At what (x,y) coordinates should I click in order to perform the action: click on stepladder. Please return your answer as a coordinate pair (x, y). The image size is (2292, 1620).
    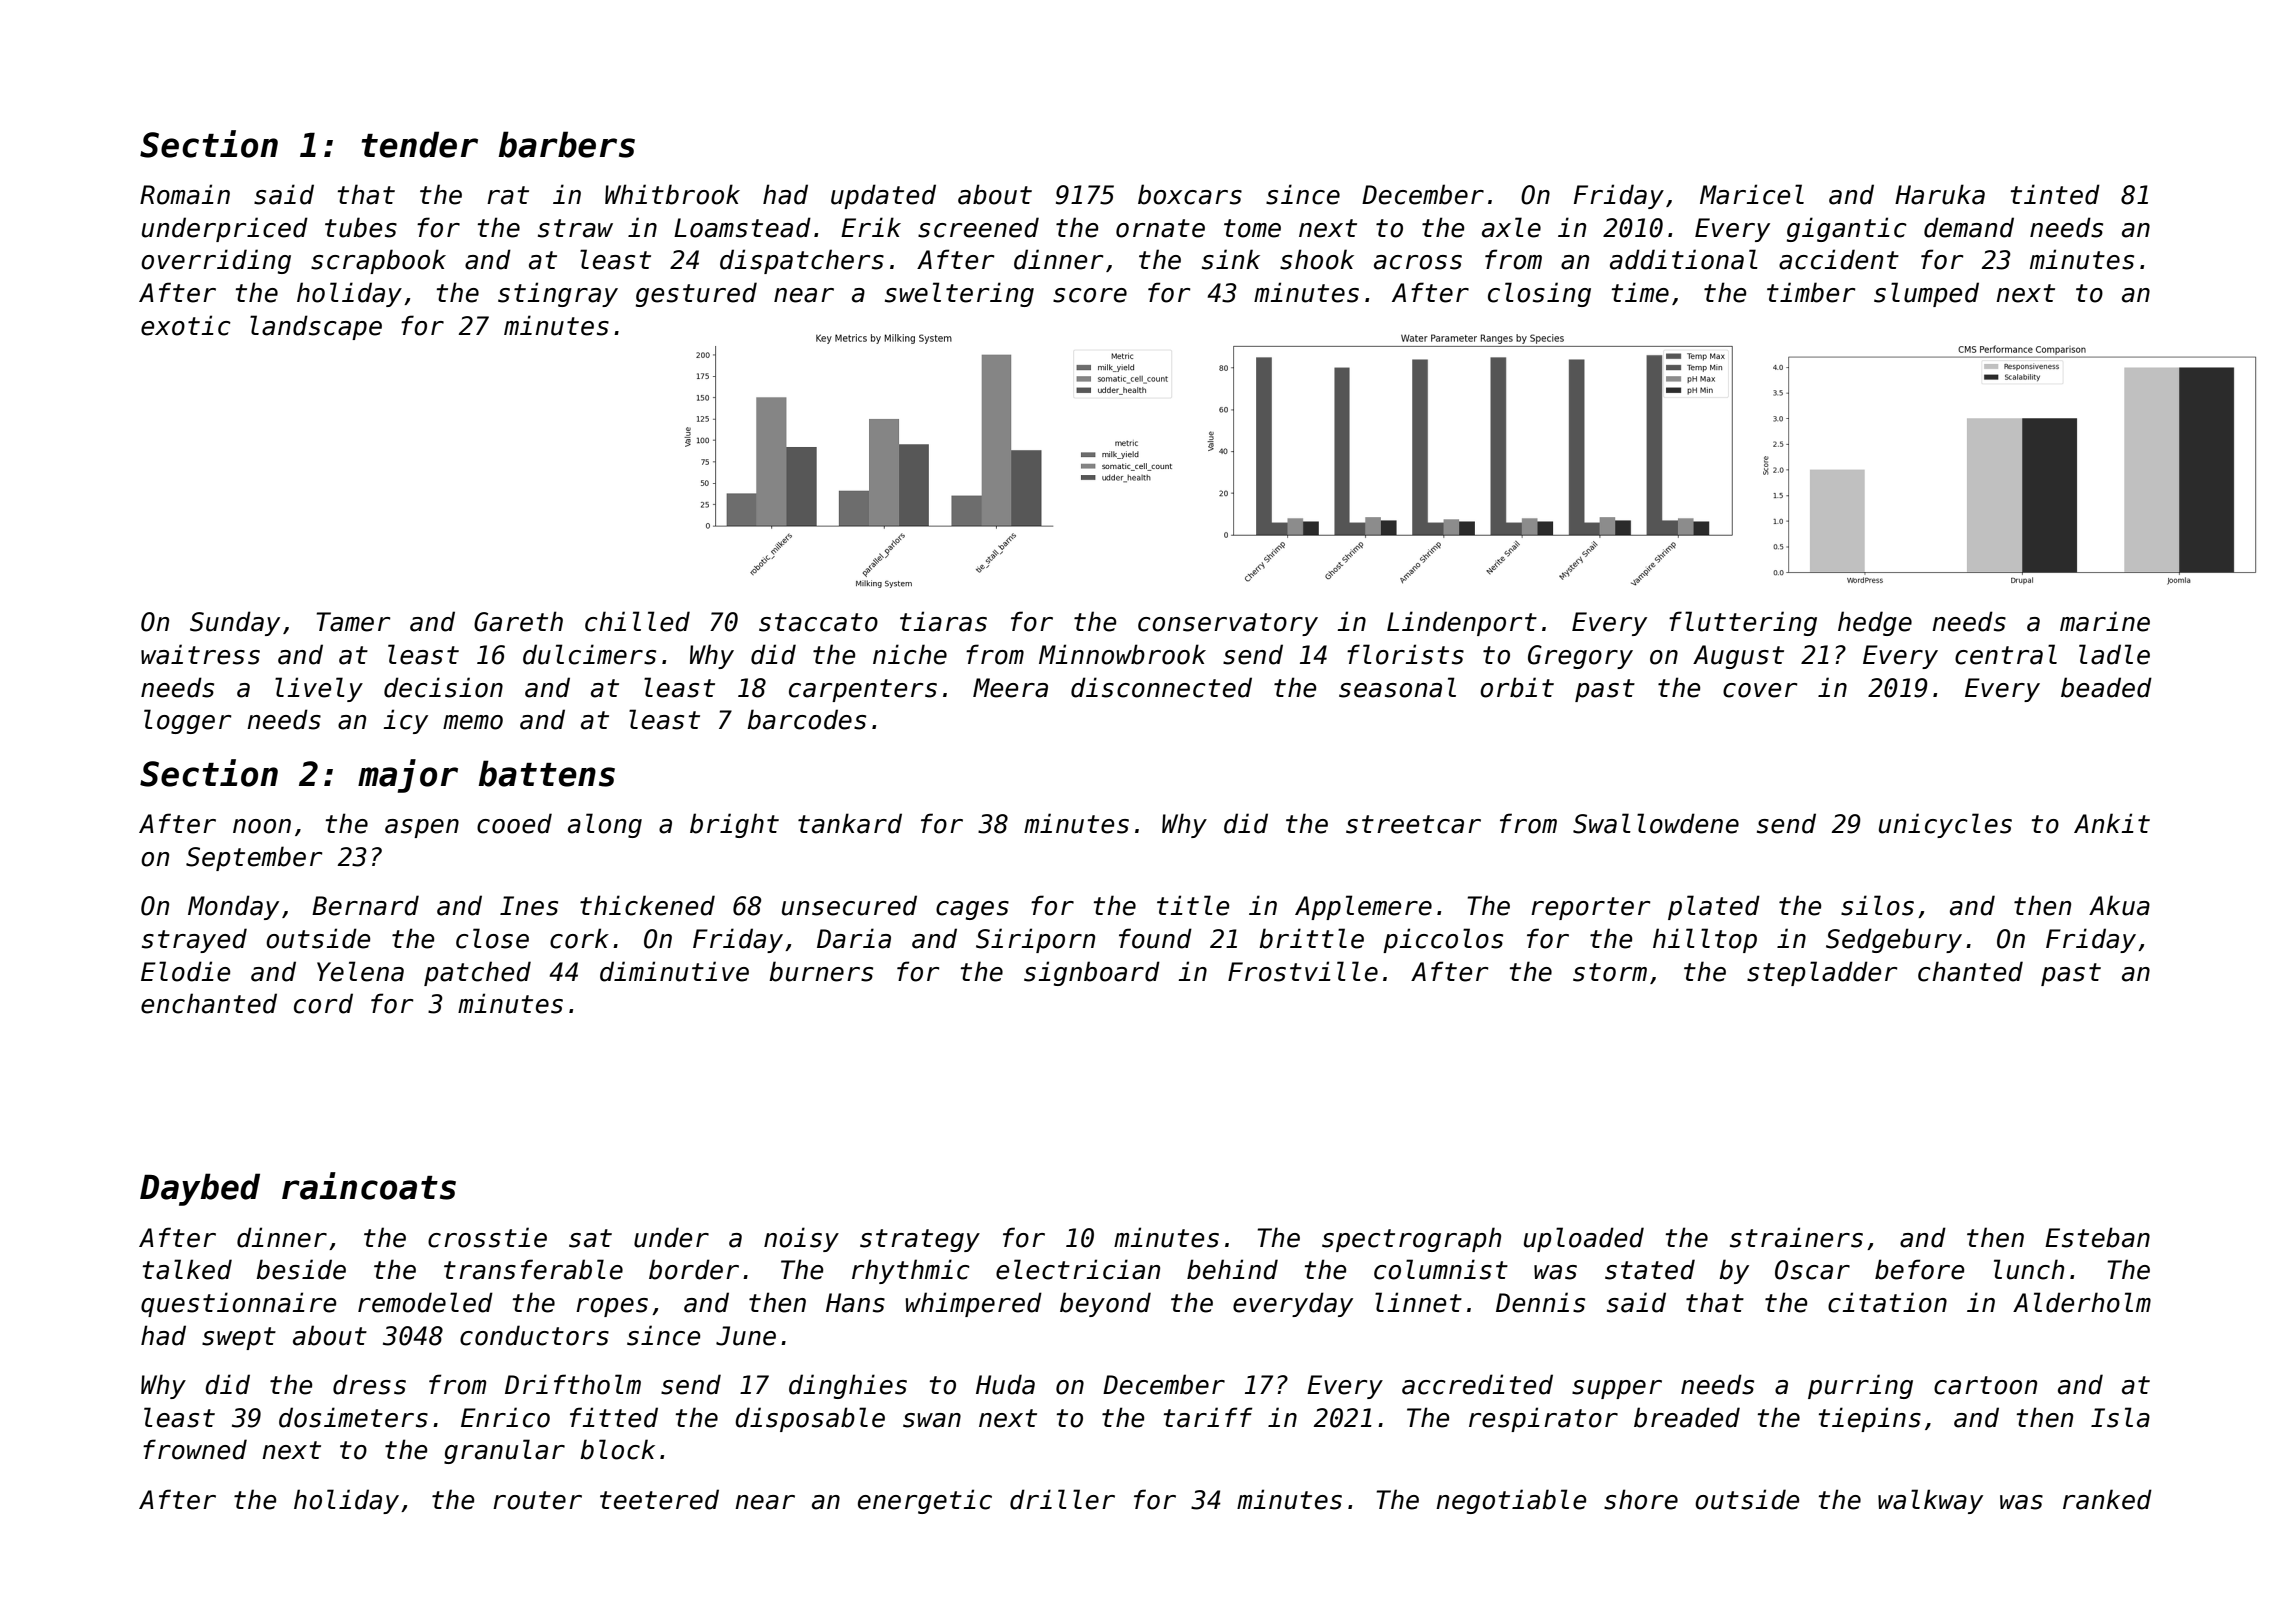
    Looking at the image, I should click on (1822, 973).
